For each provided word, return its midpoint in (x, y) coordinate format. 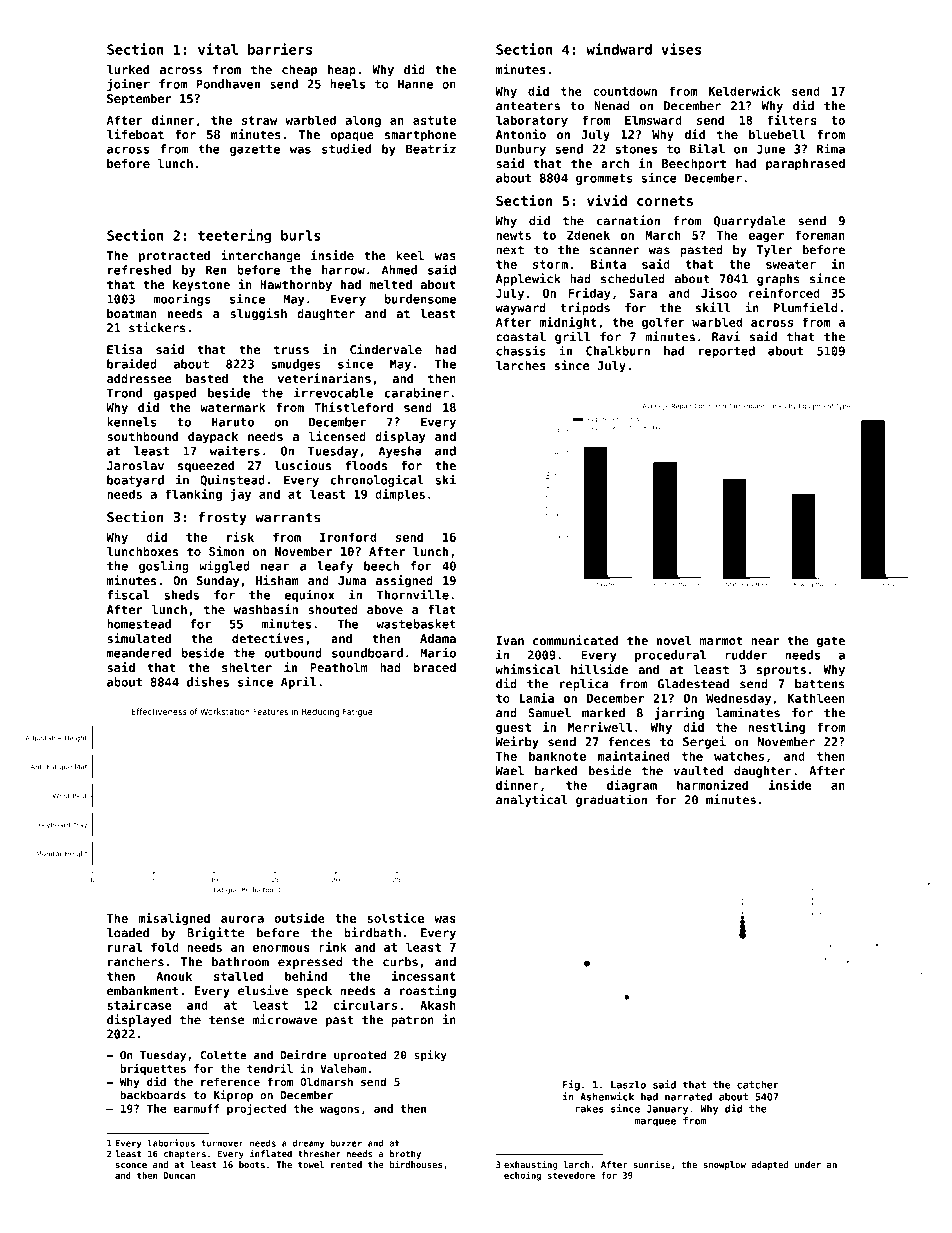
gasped (175, 394)
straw (259, 120)
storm (550, 264)
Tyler (774, 251)
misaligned (174, 919)
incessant (424, 976)
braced (434, 667)
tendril (270, 1068)
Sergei (704, 742)
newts (513, 235)
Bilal (707, 148)
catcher (758, 1085)
